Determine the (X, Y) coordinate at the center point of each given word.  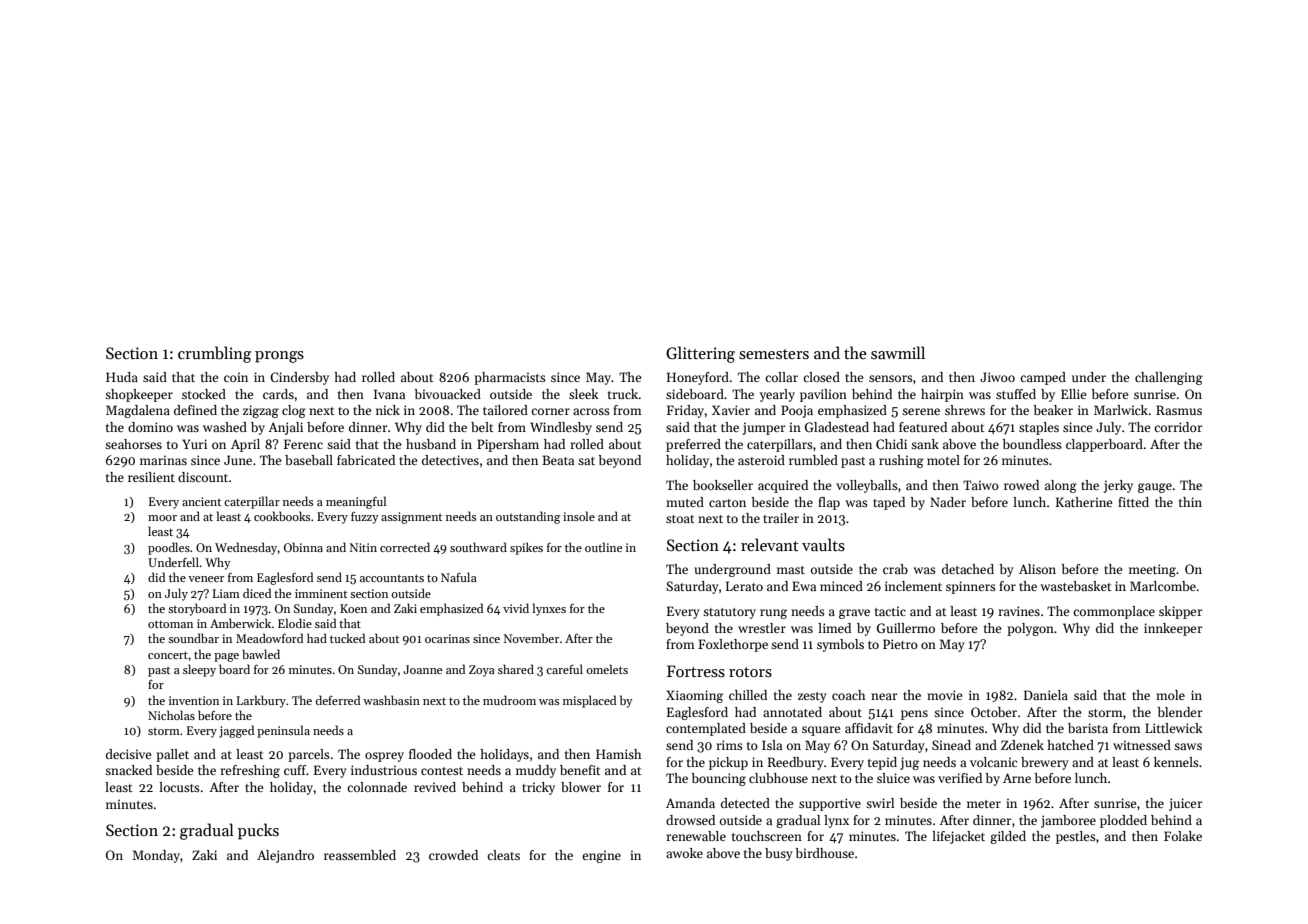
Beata (558, 460)
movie (944, 695)
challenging (1169, 378)
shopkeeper (139, 395)
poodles (169, 548)
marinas (163, 460)
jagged (236, 731)
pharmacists (510, 378)
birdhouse (824, 853)
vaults (823, 545)
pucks (258, 831)
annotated (792, 712)
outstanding (528, 517)
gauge (1155, 488)
